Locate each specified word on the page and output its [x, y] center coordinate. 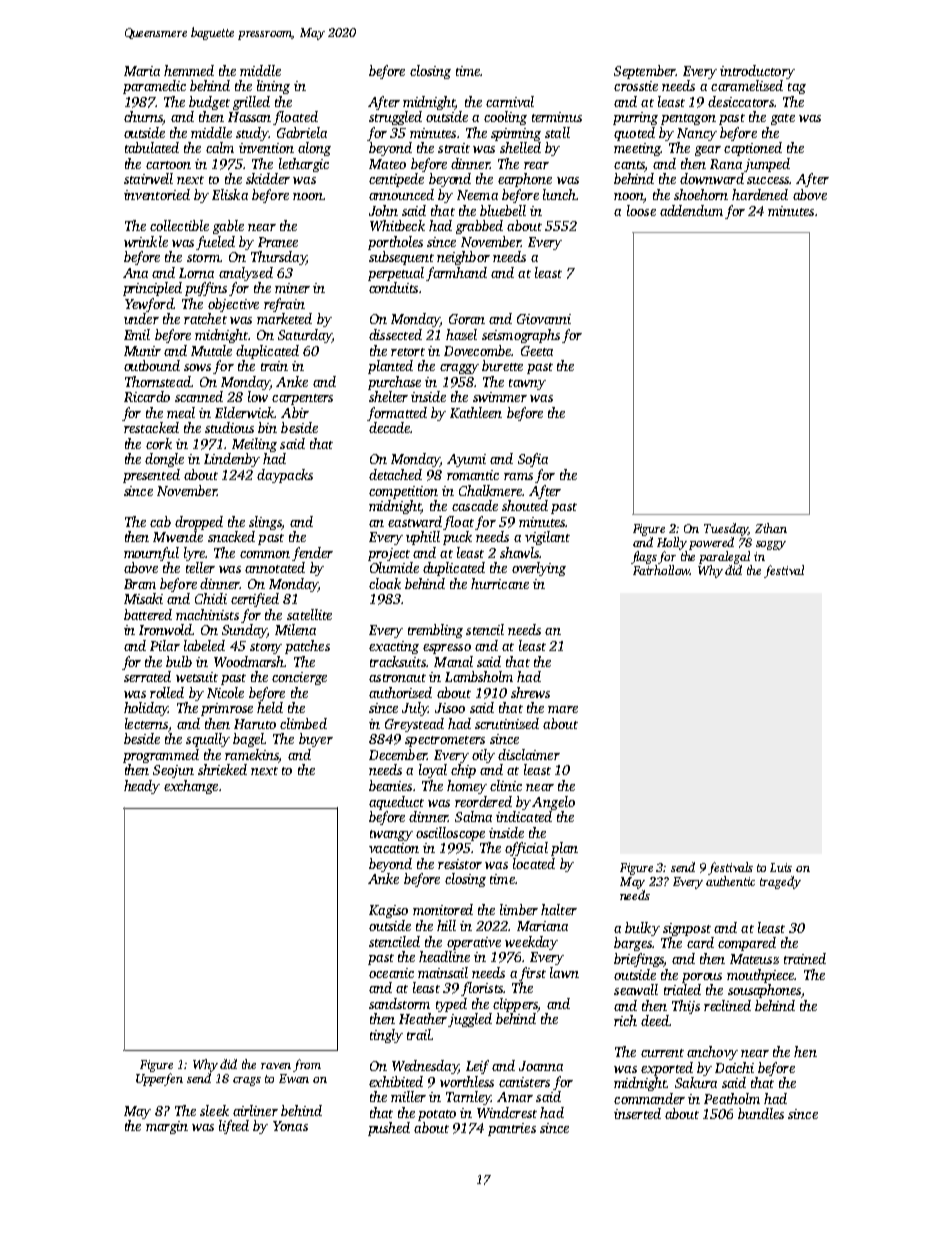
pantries [512, 1129]
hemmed [189, 70]
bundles [761, 1113]
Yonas [290, 1126]
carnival [510, 101]
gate [783, 119]
